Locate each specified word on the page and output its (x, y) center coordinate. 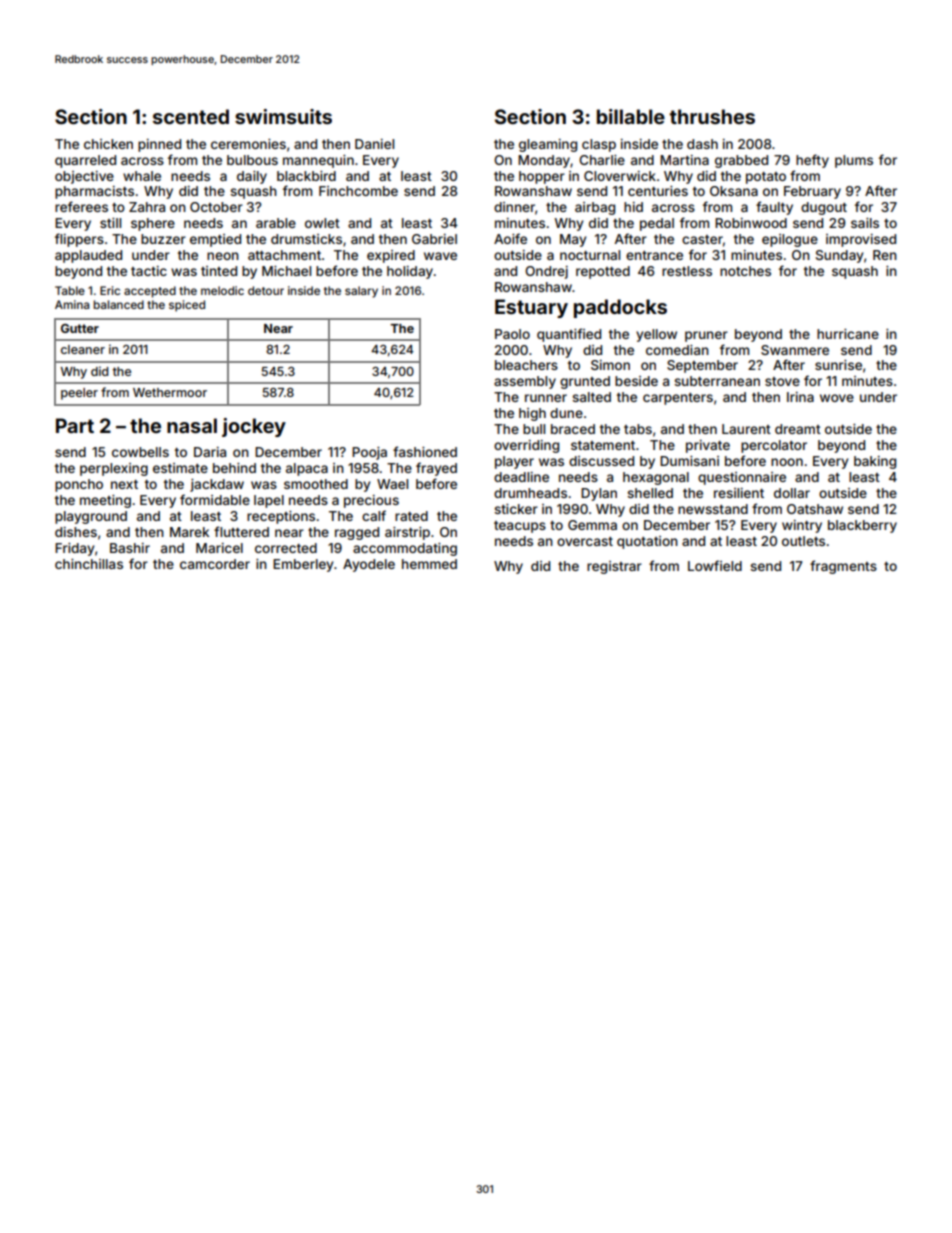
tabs (638, 429)
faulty (774, 208)
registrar (614, 567)
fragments (843, 567)
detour (266, 290)
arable (276, 223)
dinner (514, 207)
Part (75, 425)
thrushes (712, 116)
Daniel (374, 144)
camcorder (215, 564)
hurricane (848, 334)
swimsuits (283, 116)
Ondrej (546, 272)
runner (546, 398)
